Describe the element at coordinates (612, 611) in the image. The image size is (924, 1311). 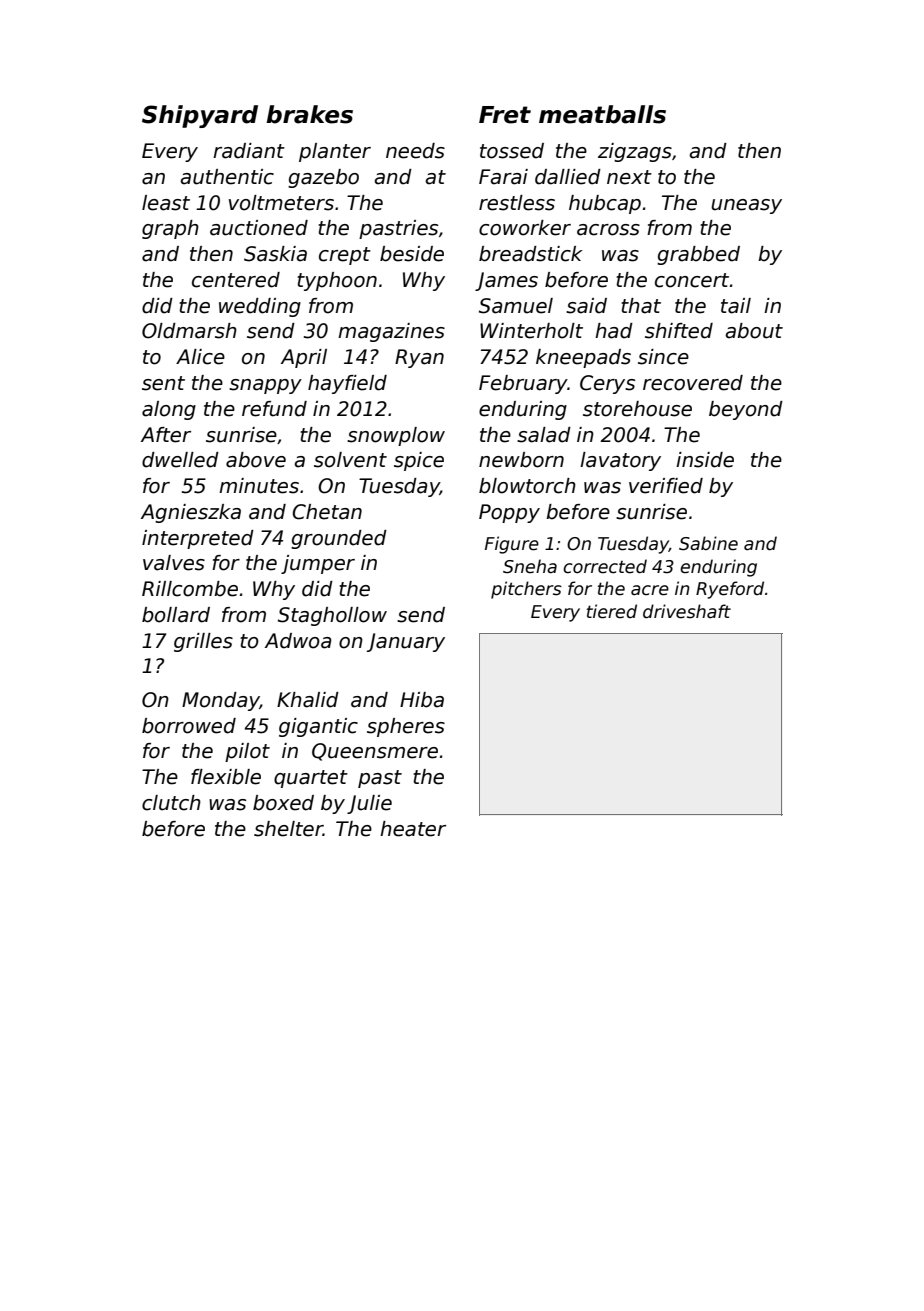
I see `tiered` at that location.
